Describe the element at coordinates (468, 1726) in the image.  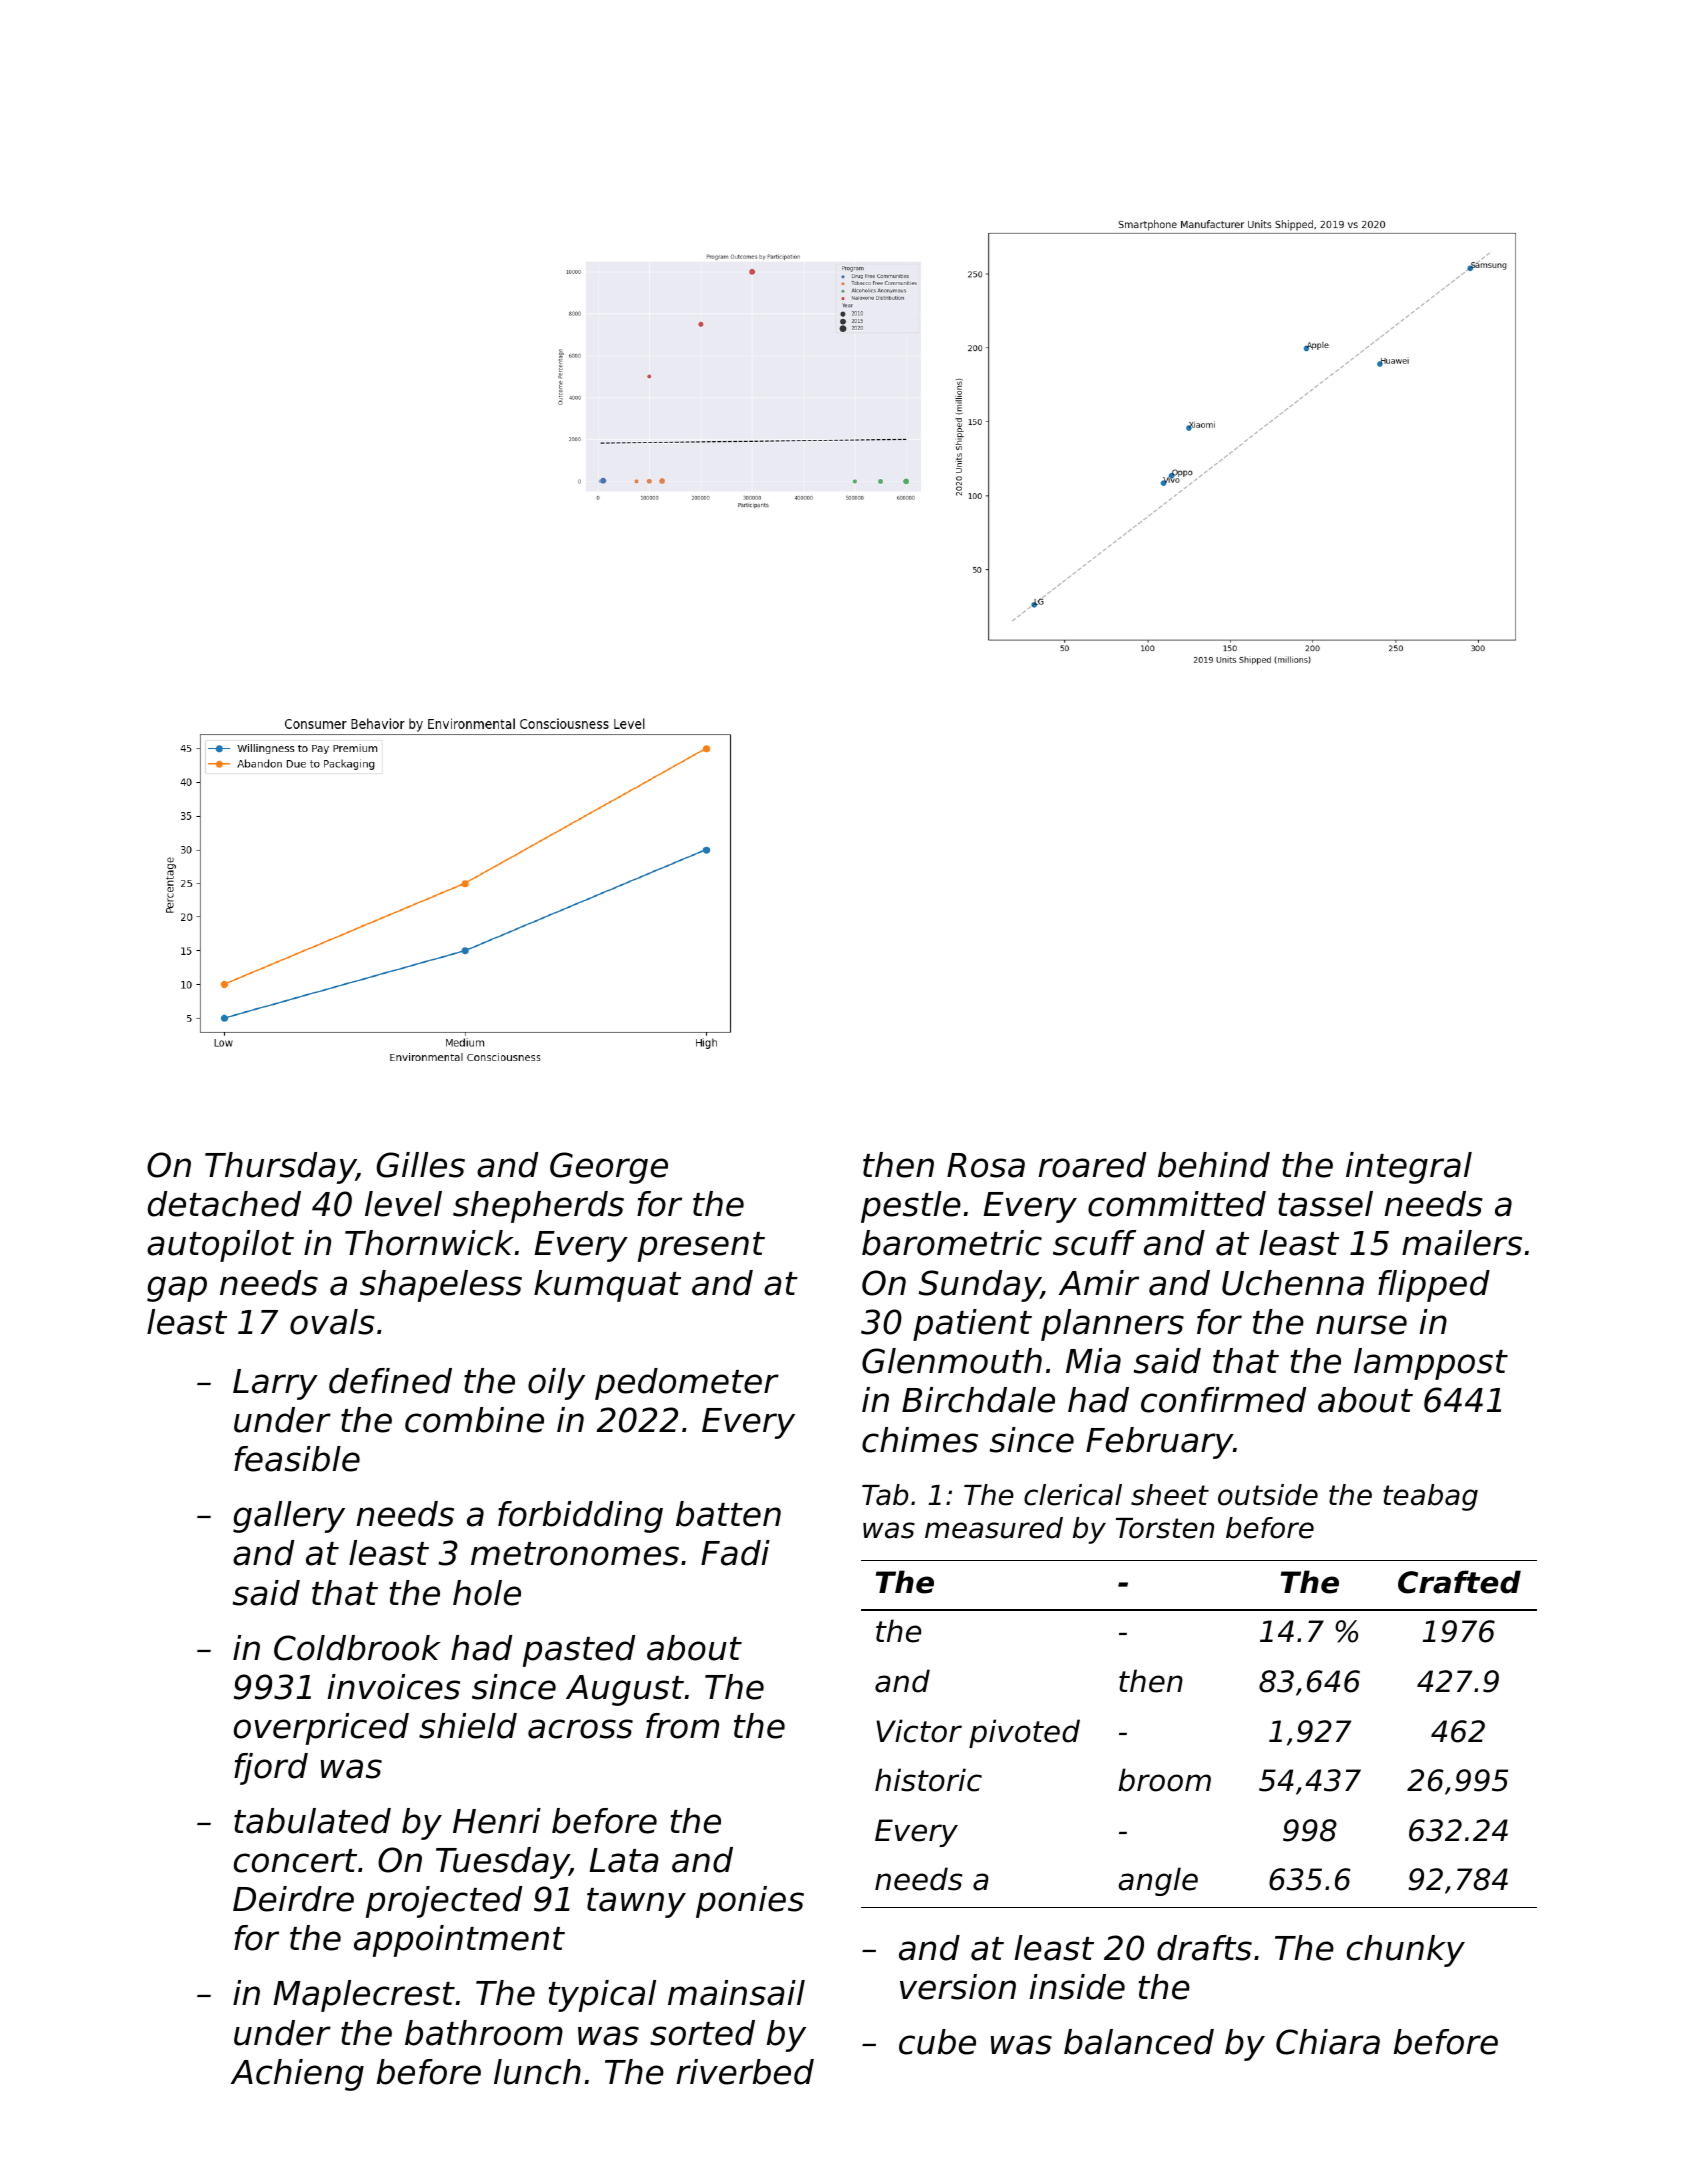
I see `shield` at that location.
